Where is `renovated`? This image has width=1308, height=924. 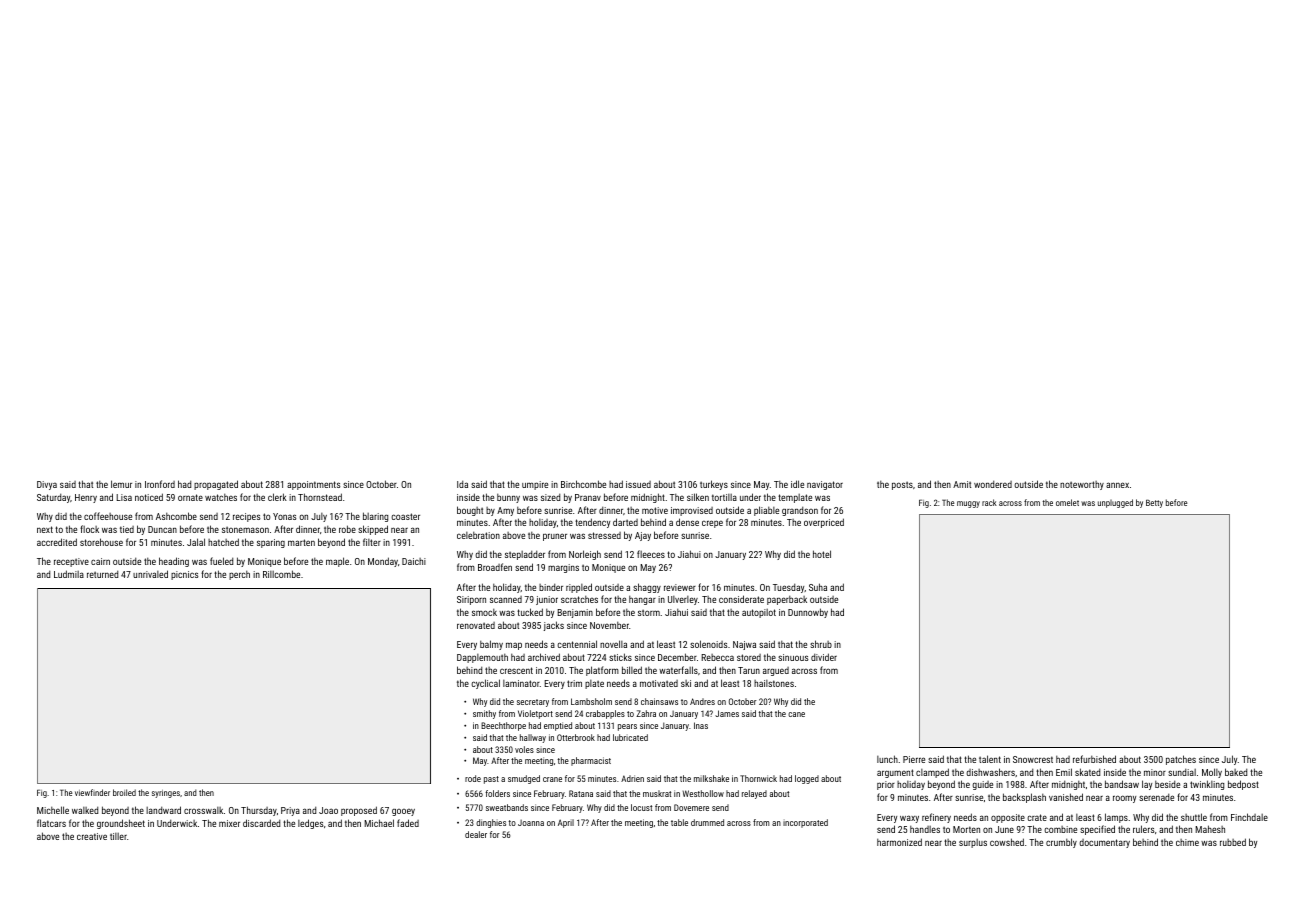
renovated is located at coordinates (476, 625).
